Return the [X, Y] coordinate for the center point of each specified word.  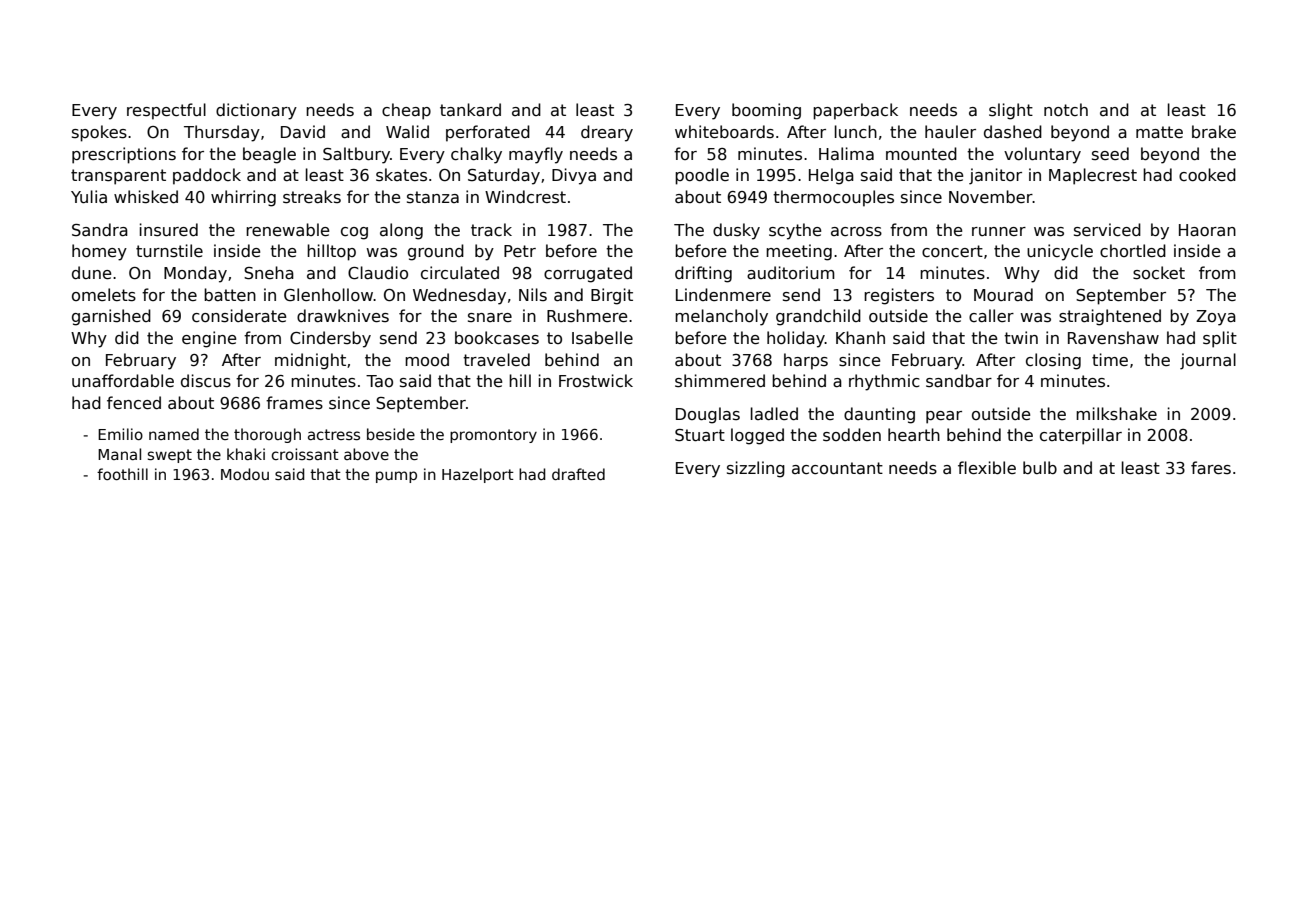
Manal [119, 454]
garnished [111, 317]
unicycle [1060, 252]
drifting [703, 274]
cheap [406, 111]
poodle [702, 176]
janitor [995, 176]
